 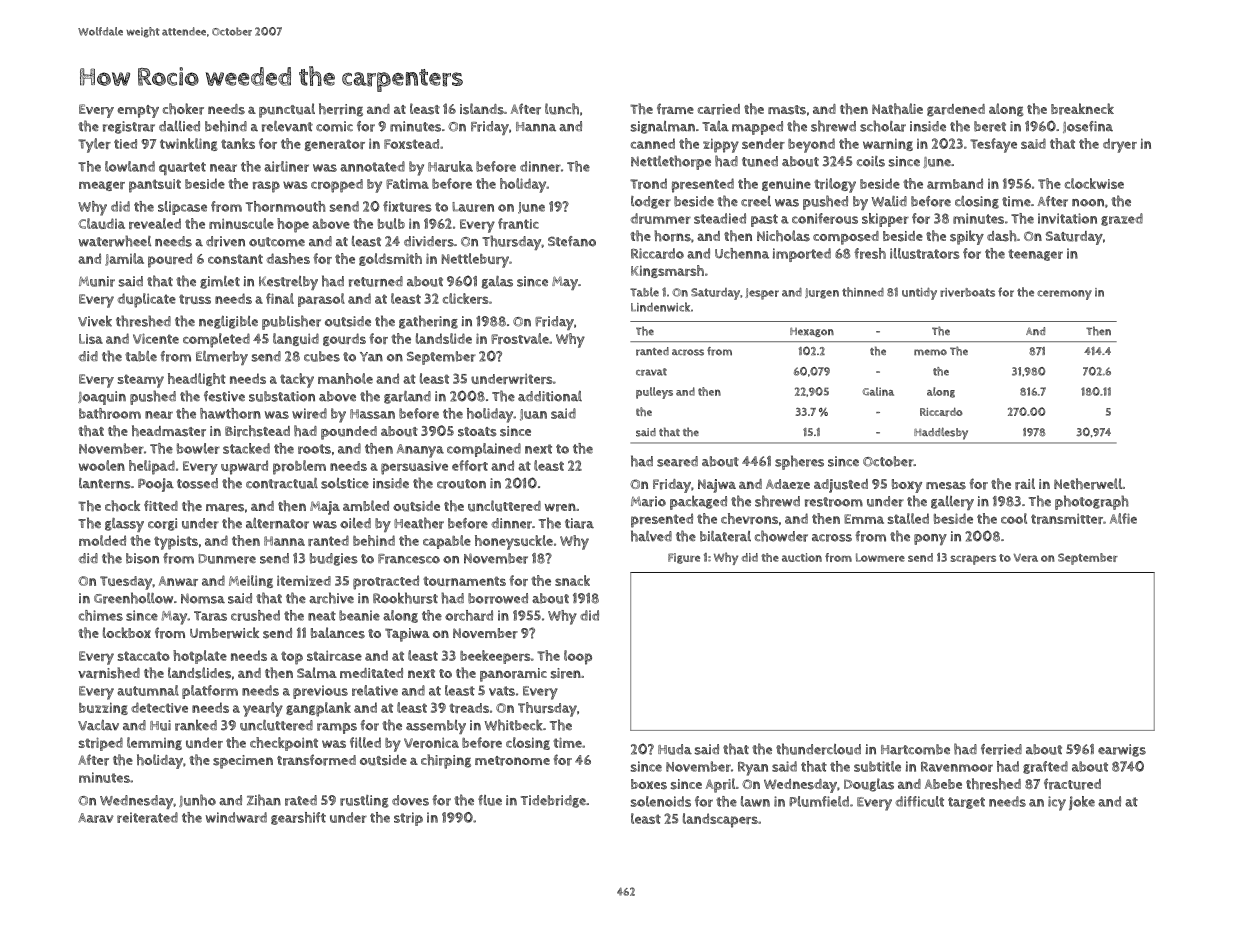 What do you see at coordinates (572, 580) in the document?
I see `snack` at bounding box center [572, 580].
